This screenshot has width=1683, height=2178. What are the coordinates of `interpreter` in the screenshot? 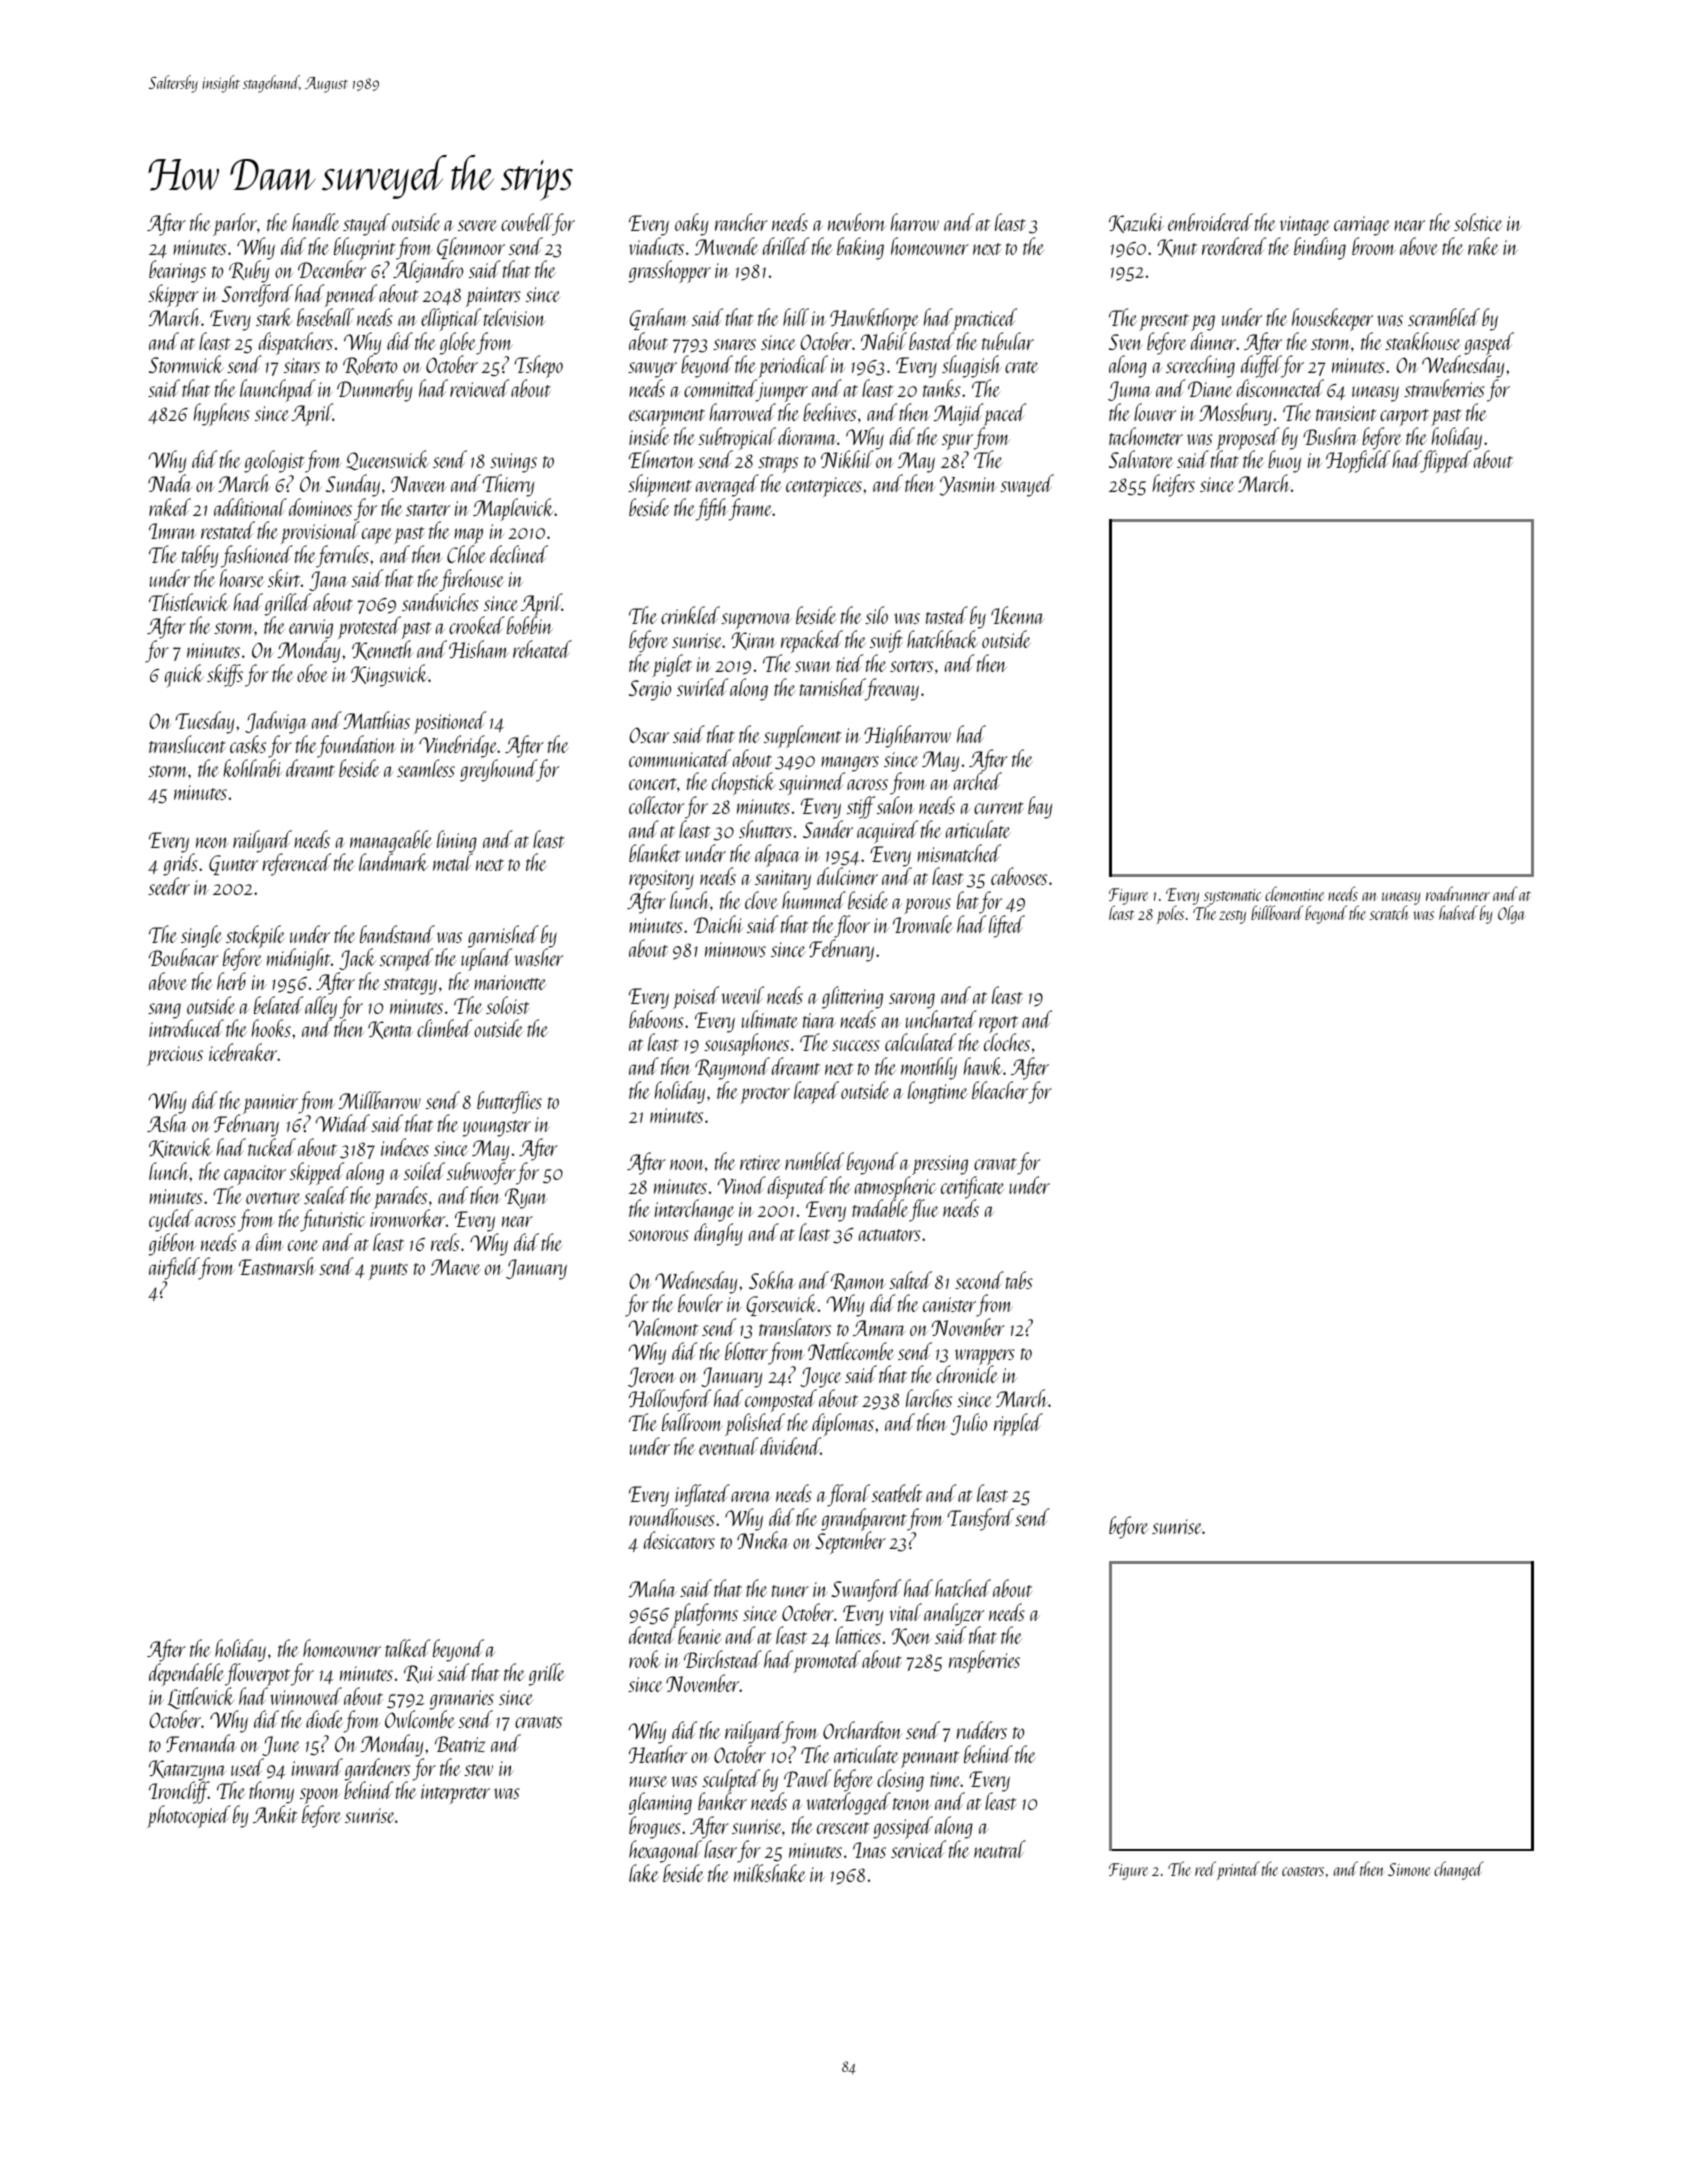 It's located at (455, 1794).
